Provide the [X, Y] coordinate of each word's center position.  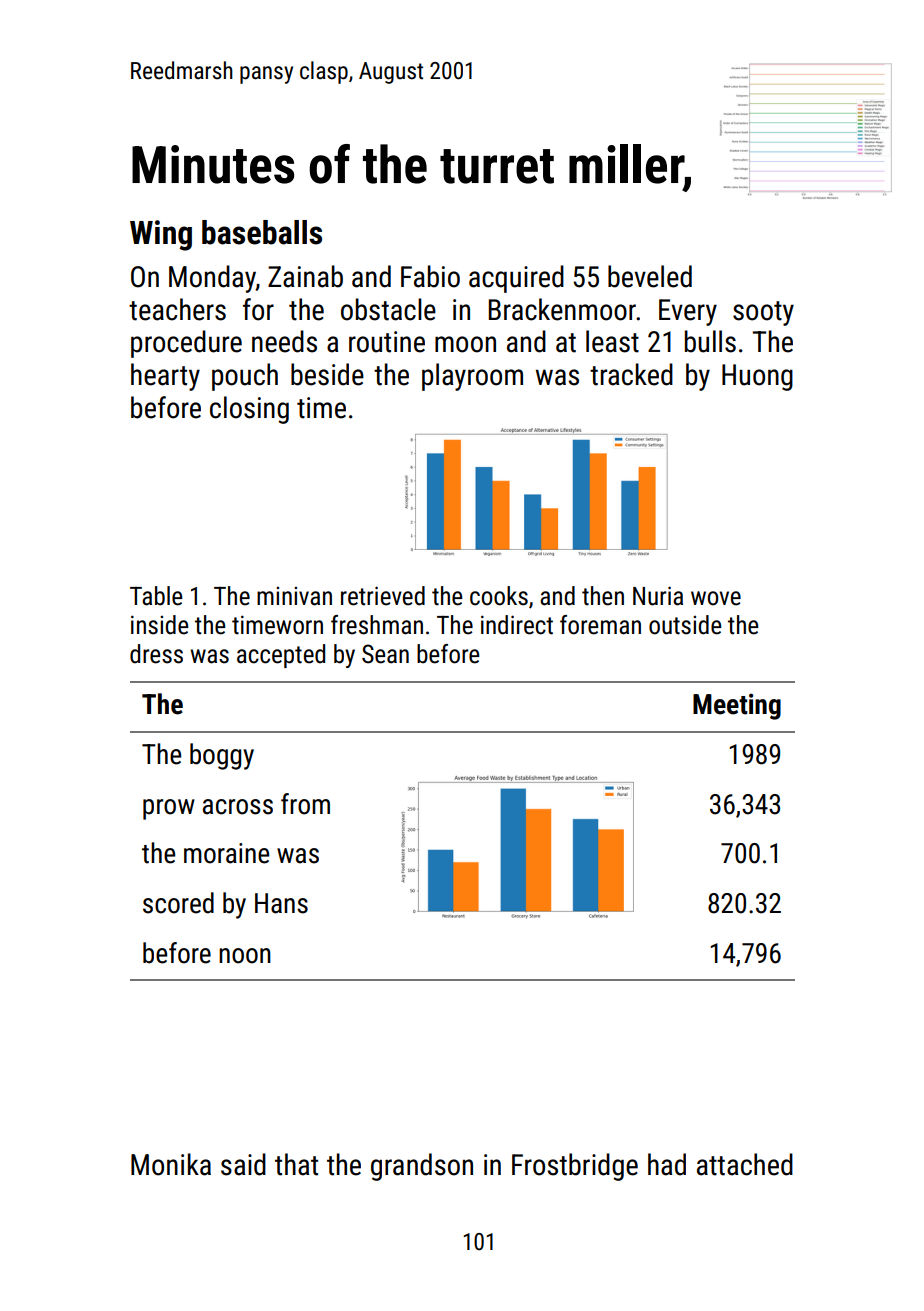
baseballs [262, 232]
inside [159, 625]
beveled [650, 276]
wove [716, 598]
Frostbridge [575, 1167]
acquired [516, 279]
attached [745, 1164]
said [243, 1164]
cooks [499, 596]
